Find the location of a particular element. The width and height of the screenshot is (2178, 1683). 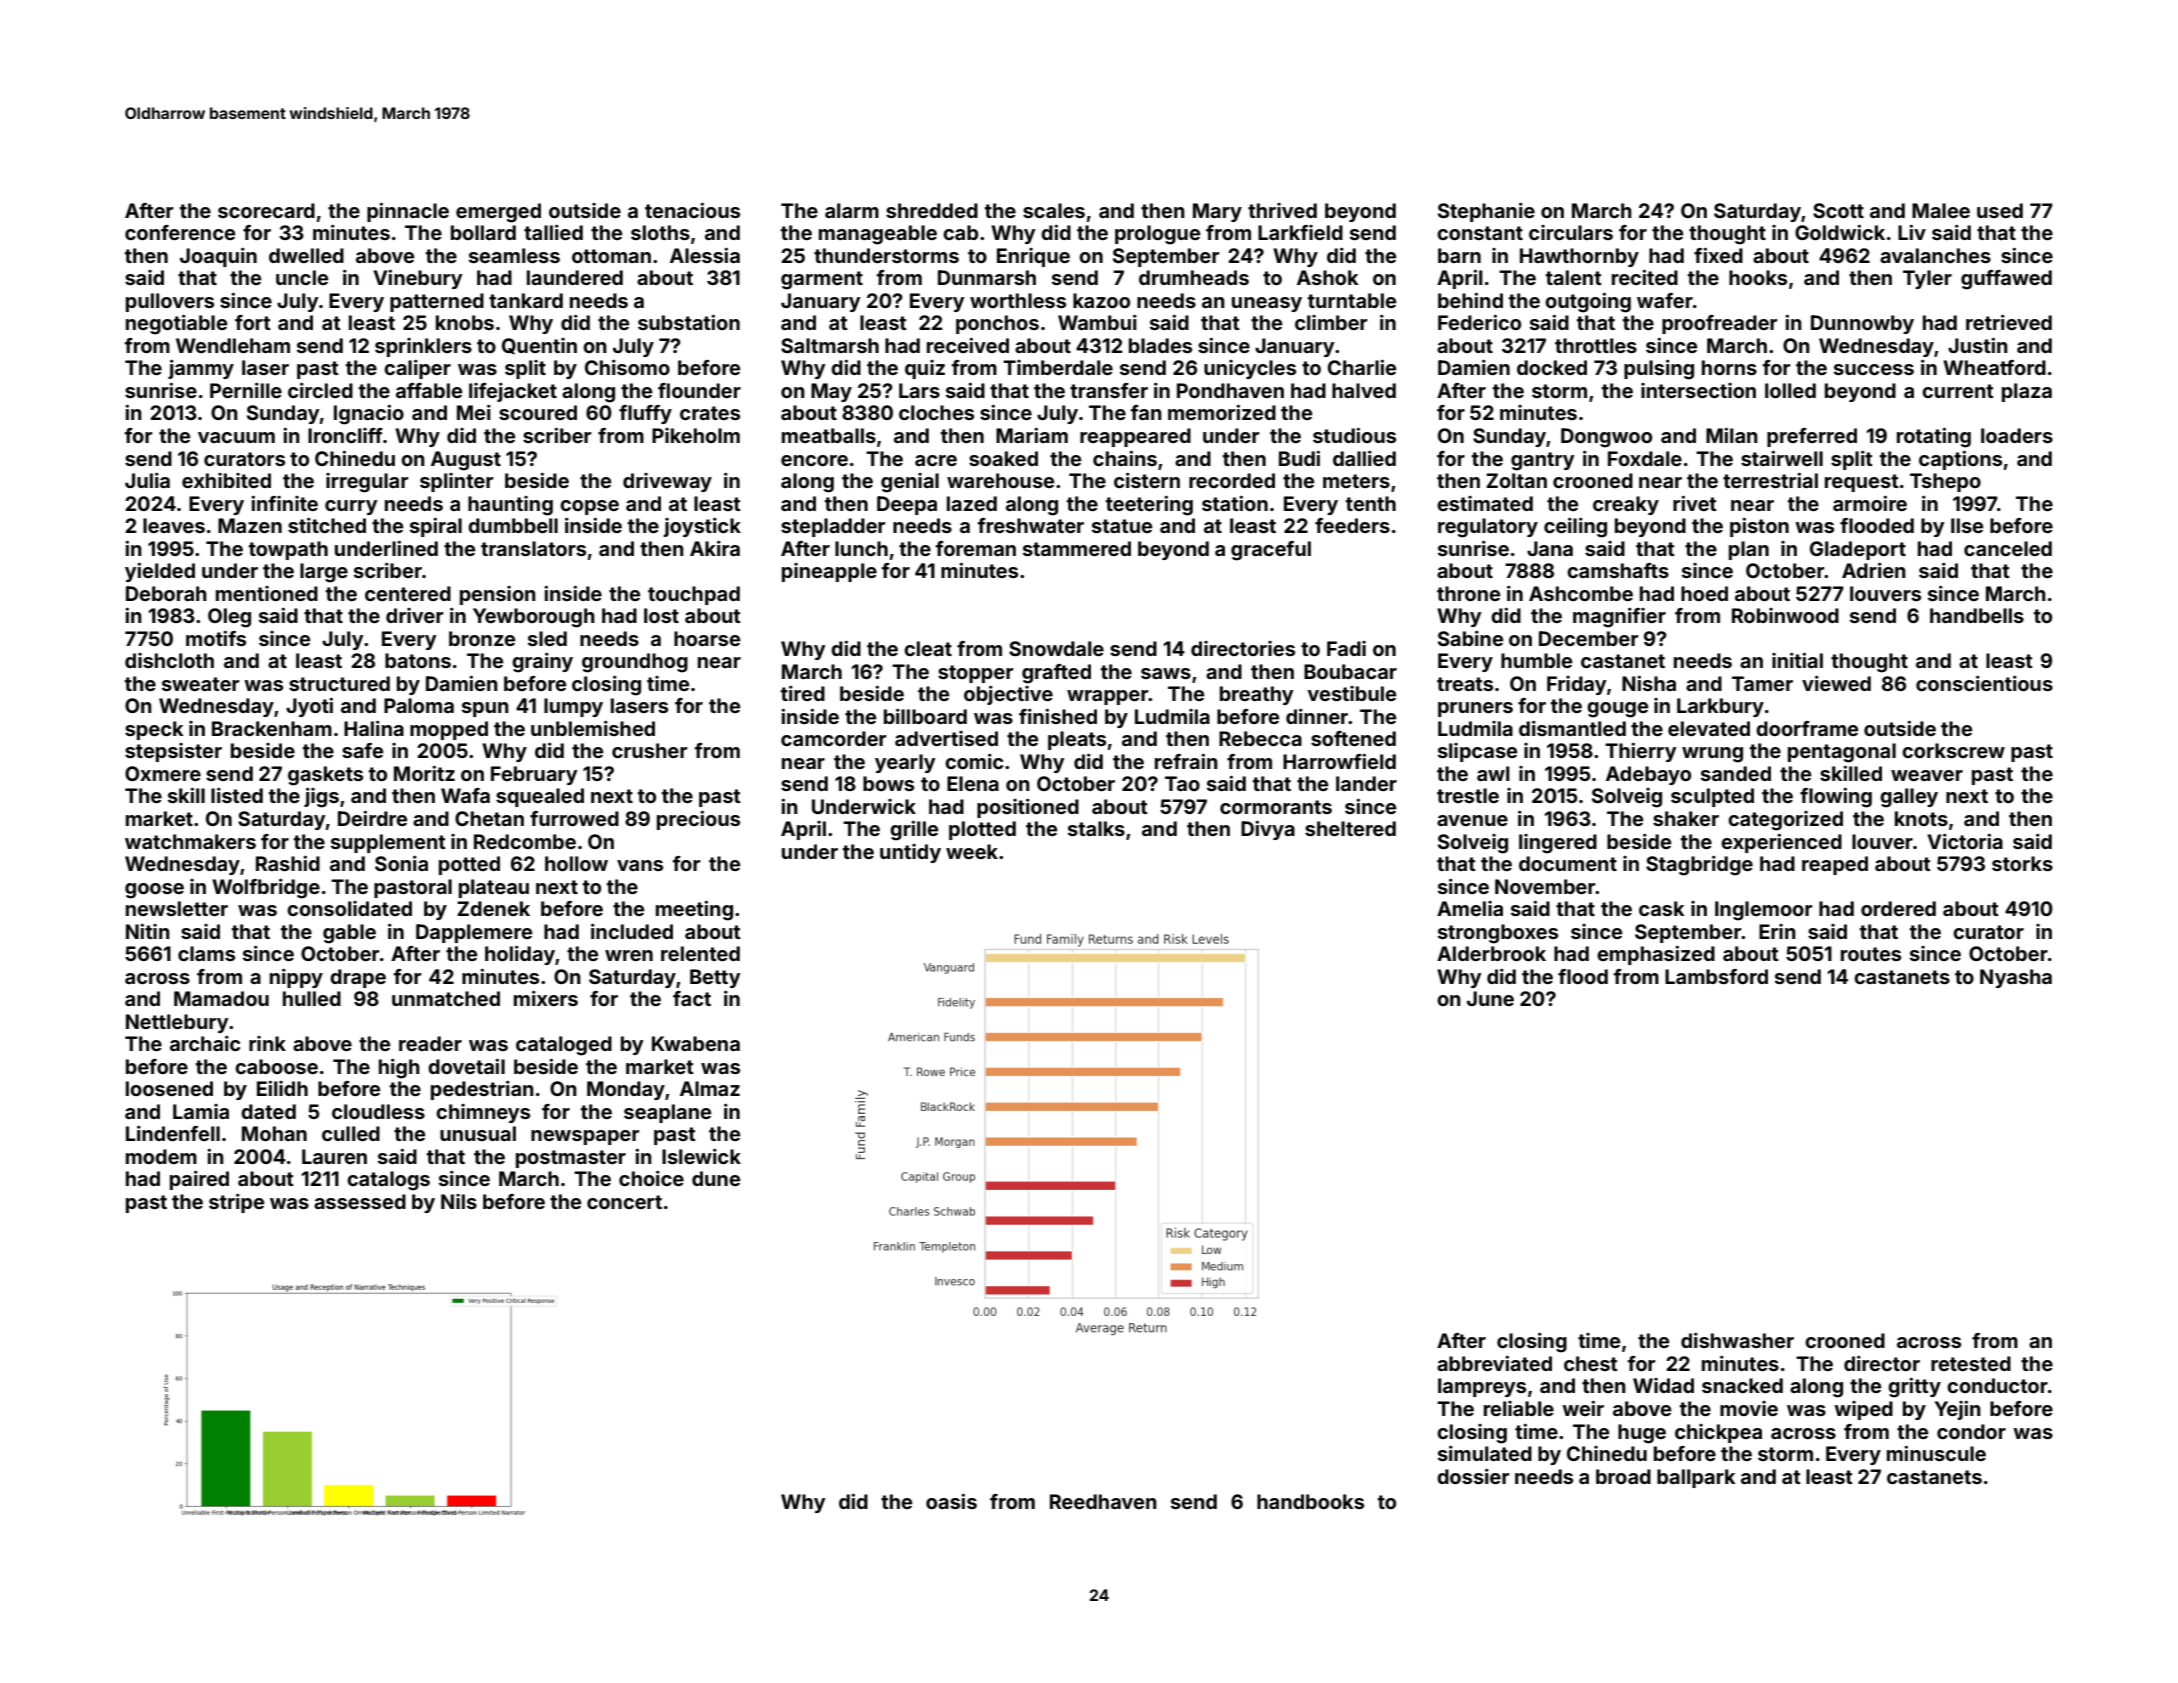

chest is located at coordinates (1591, 1363).
